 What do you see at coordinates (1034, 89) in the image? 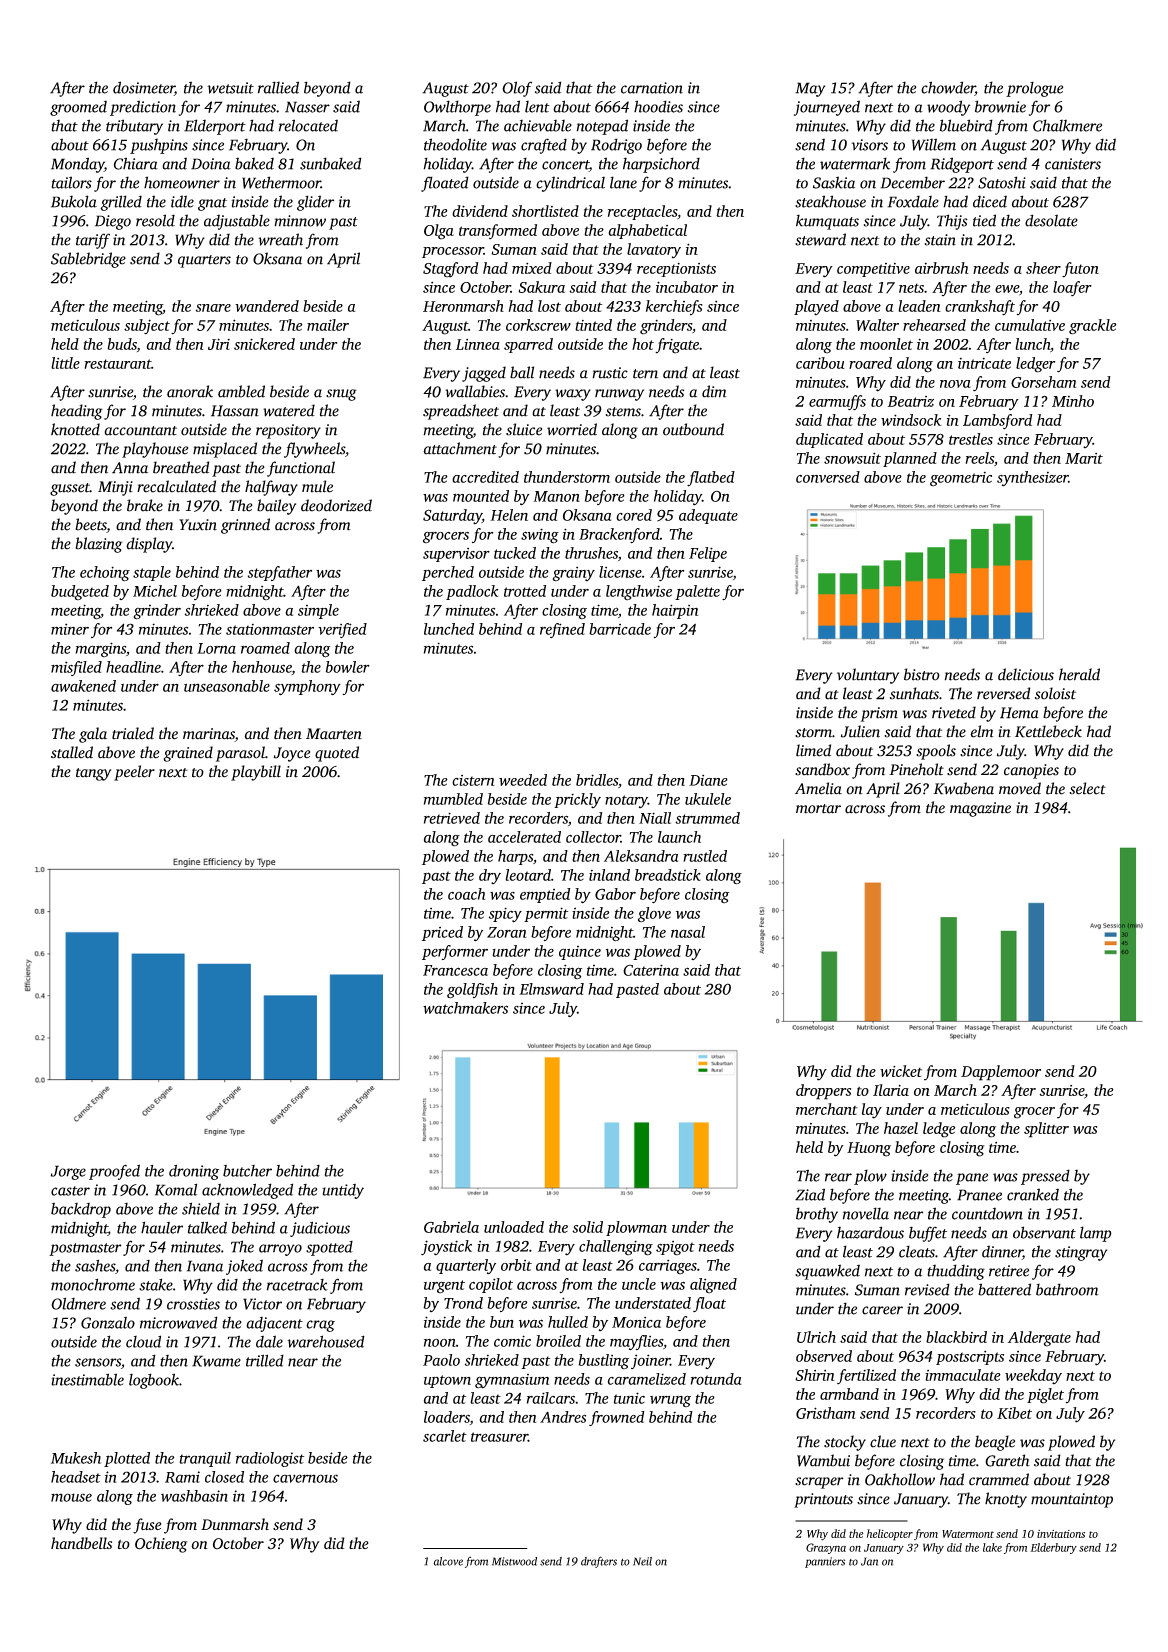
I see `prologue` at bounding box center [1034, 89].
